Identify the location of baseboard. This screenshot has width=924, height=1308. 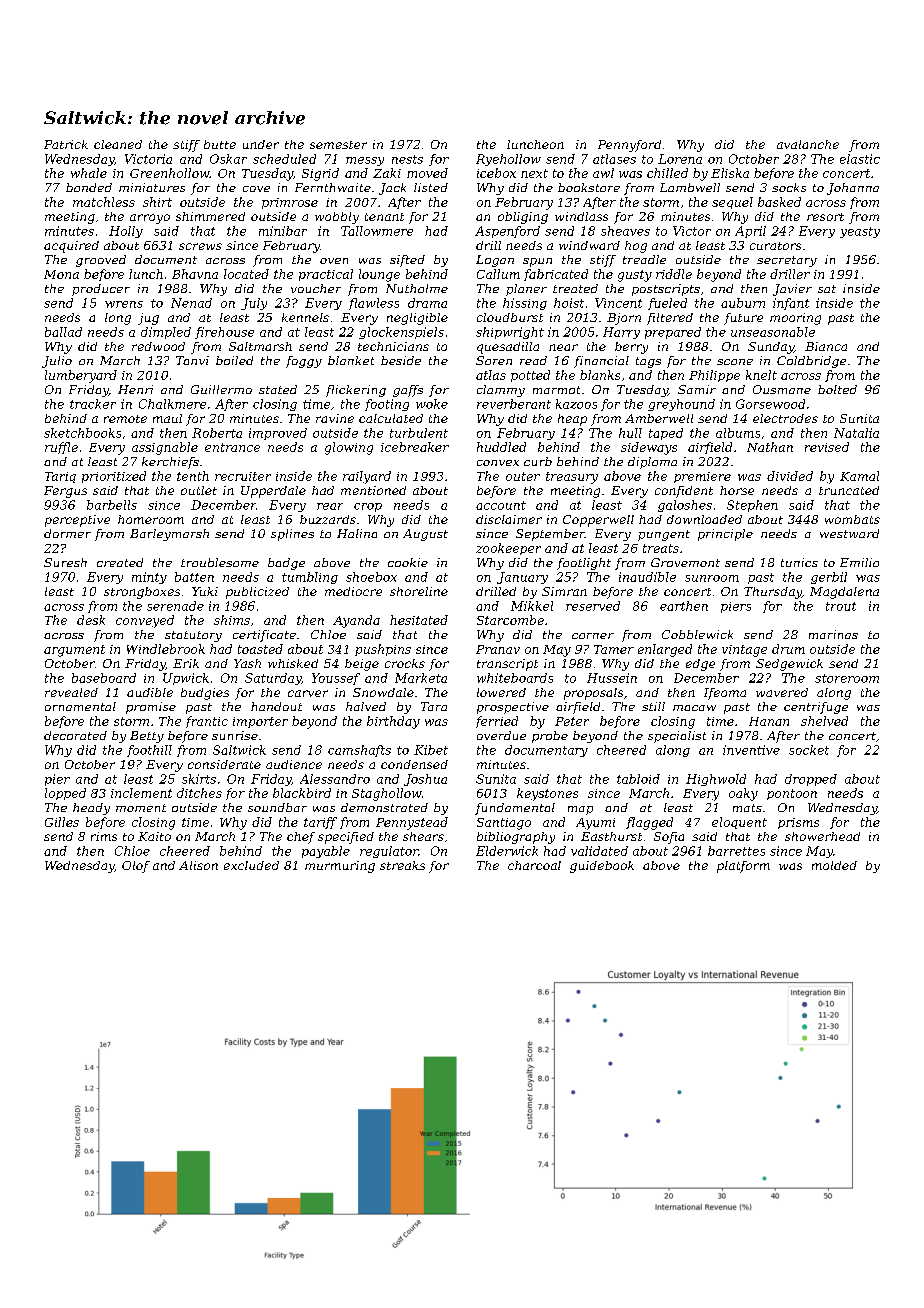
(104, 678).
